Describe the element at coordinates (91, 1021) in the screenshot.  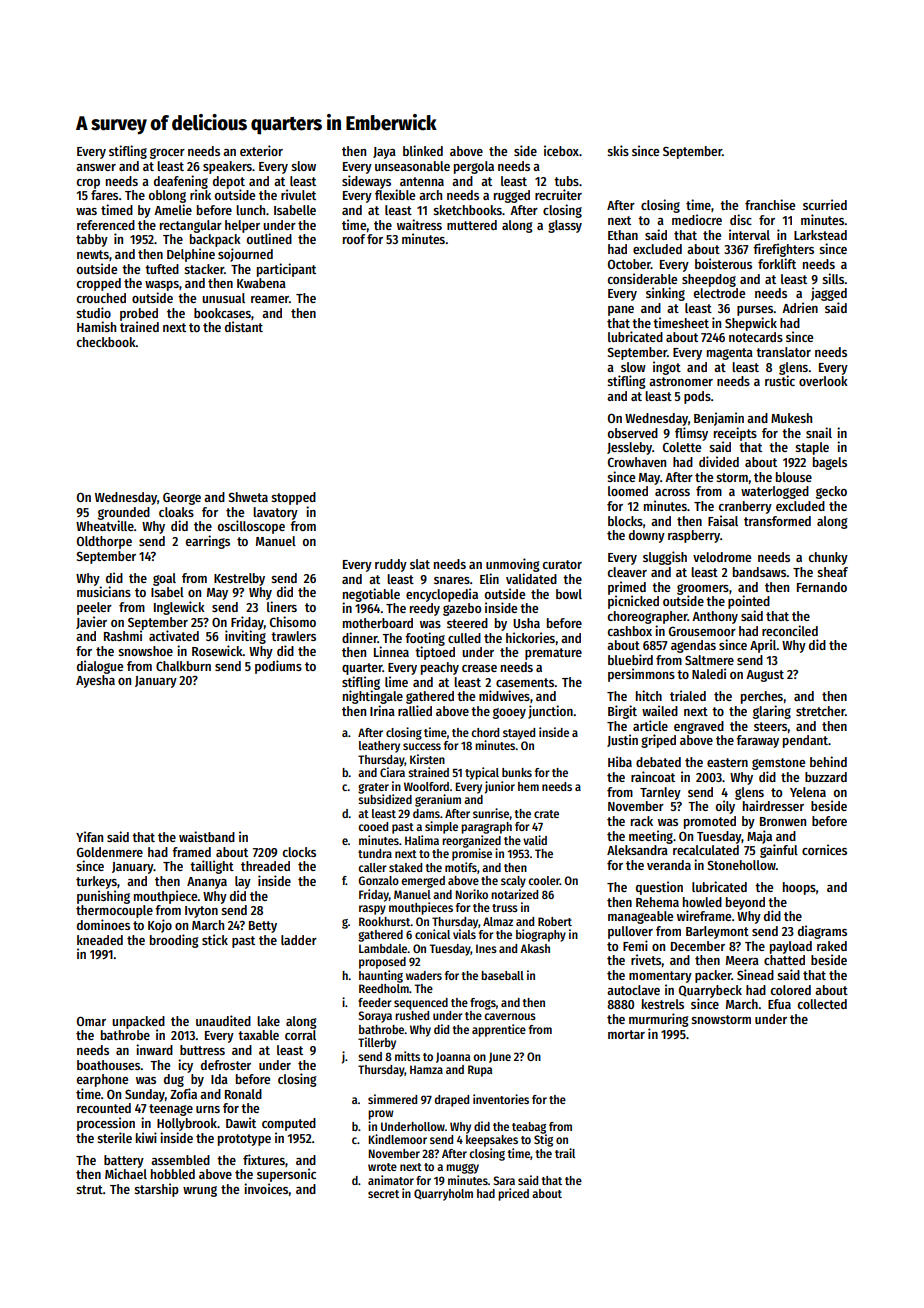
I see `Omar` at that location.
